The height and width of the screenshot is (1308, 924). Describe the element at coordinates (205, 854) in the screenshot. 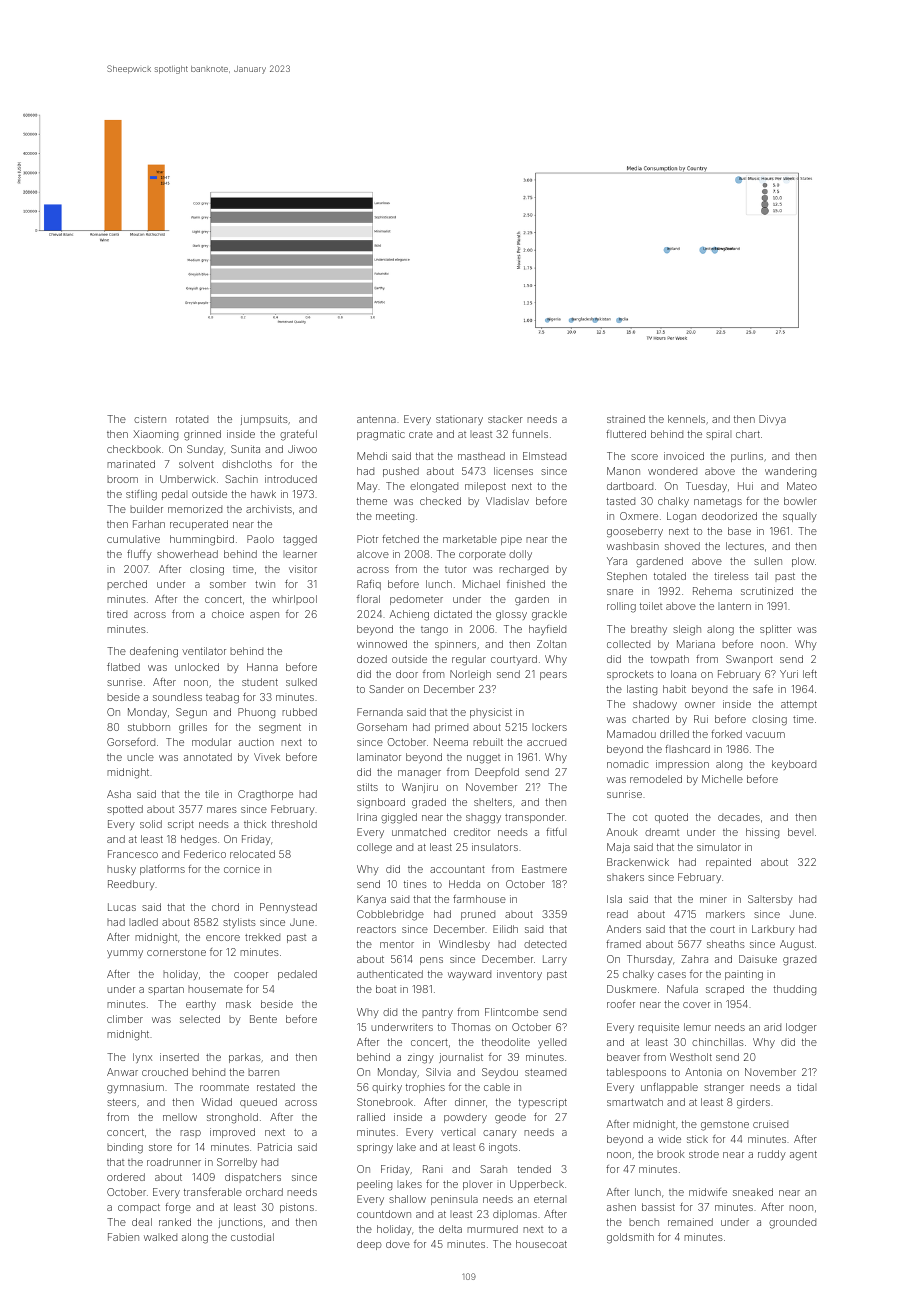

I see `Federico` at that location.
